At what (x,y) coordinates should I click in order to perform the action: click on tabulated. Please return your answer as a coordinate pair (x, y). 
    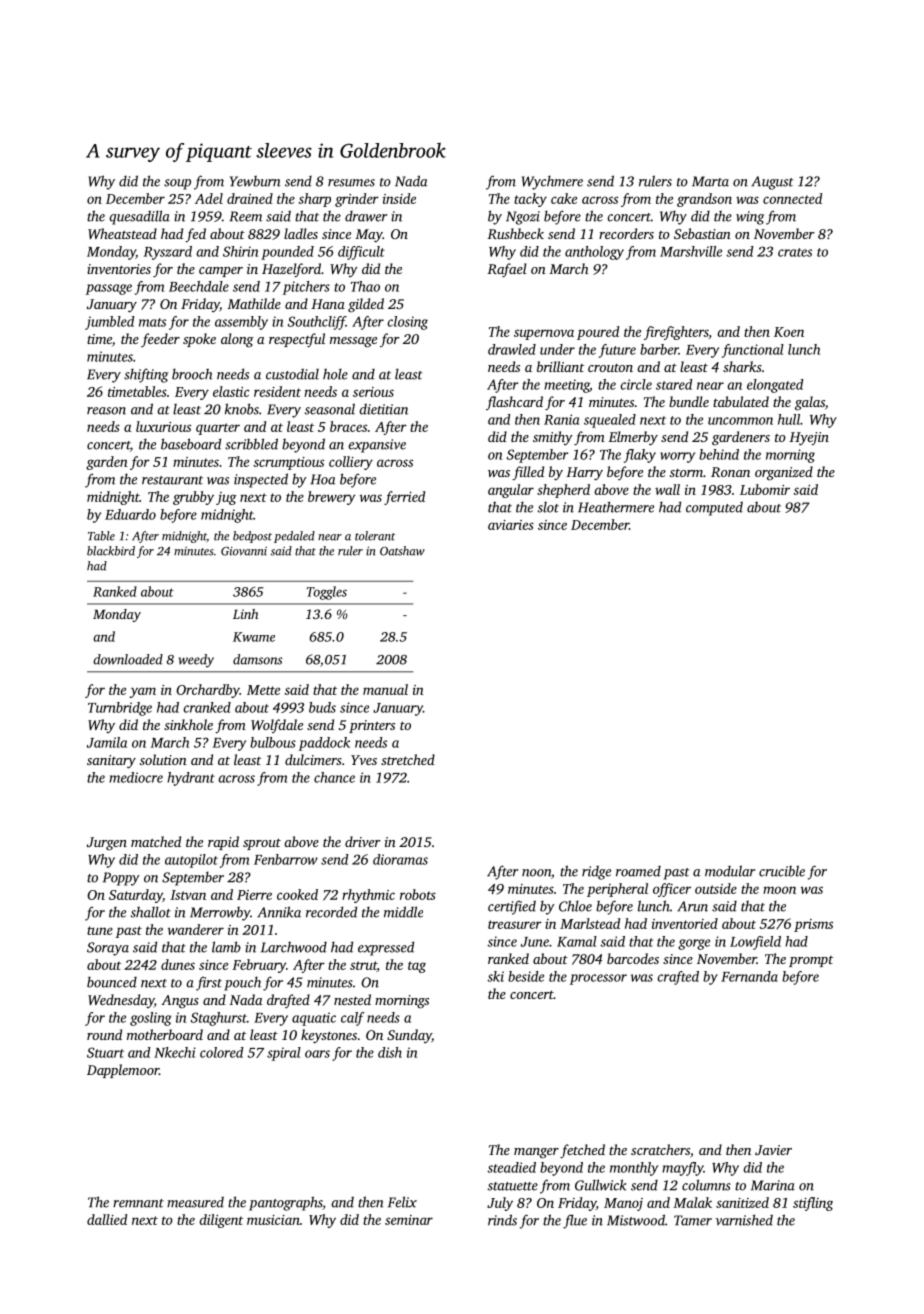
    Looking at the image, I should click on (741, 401).
